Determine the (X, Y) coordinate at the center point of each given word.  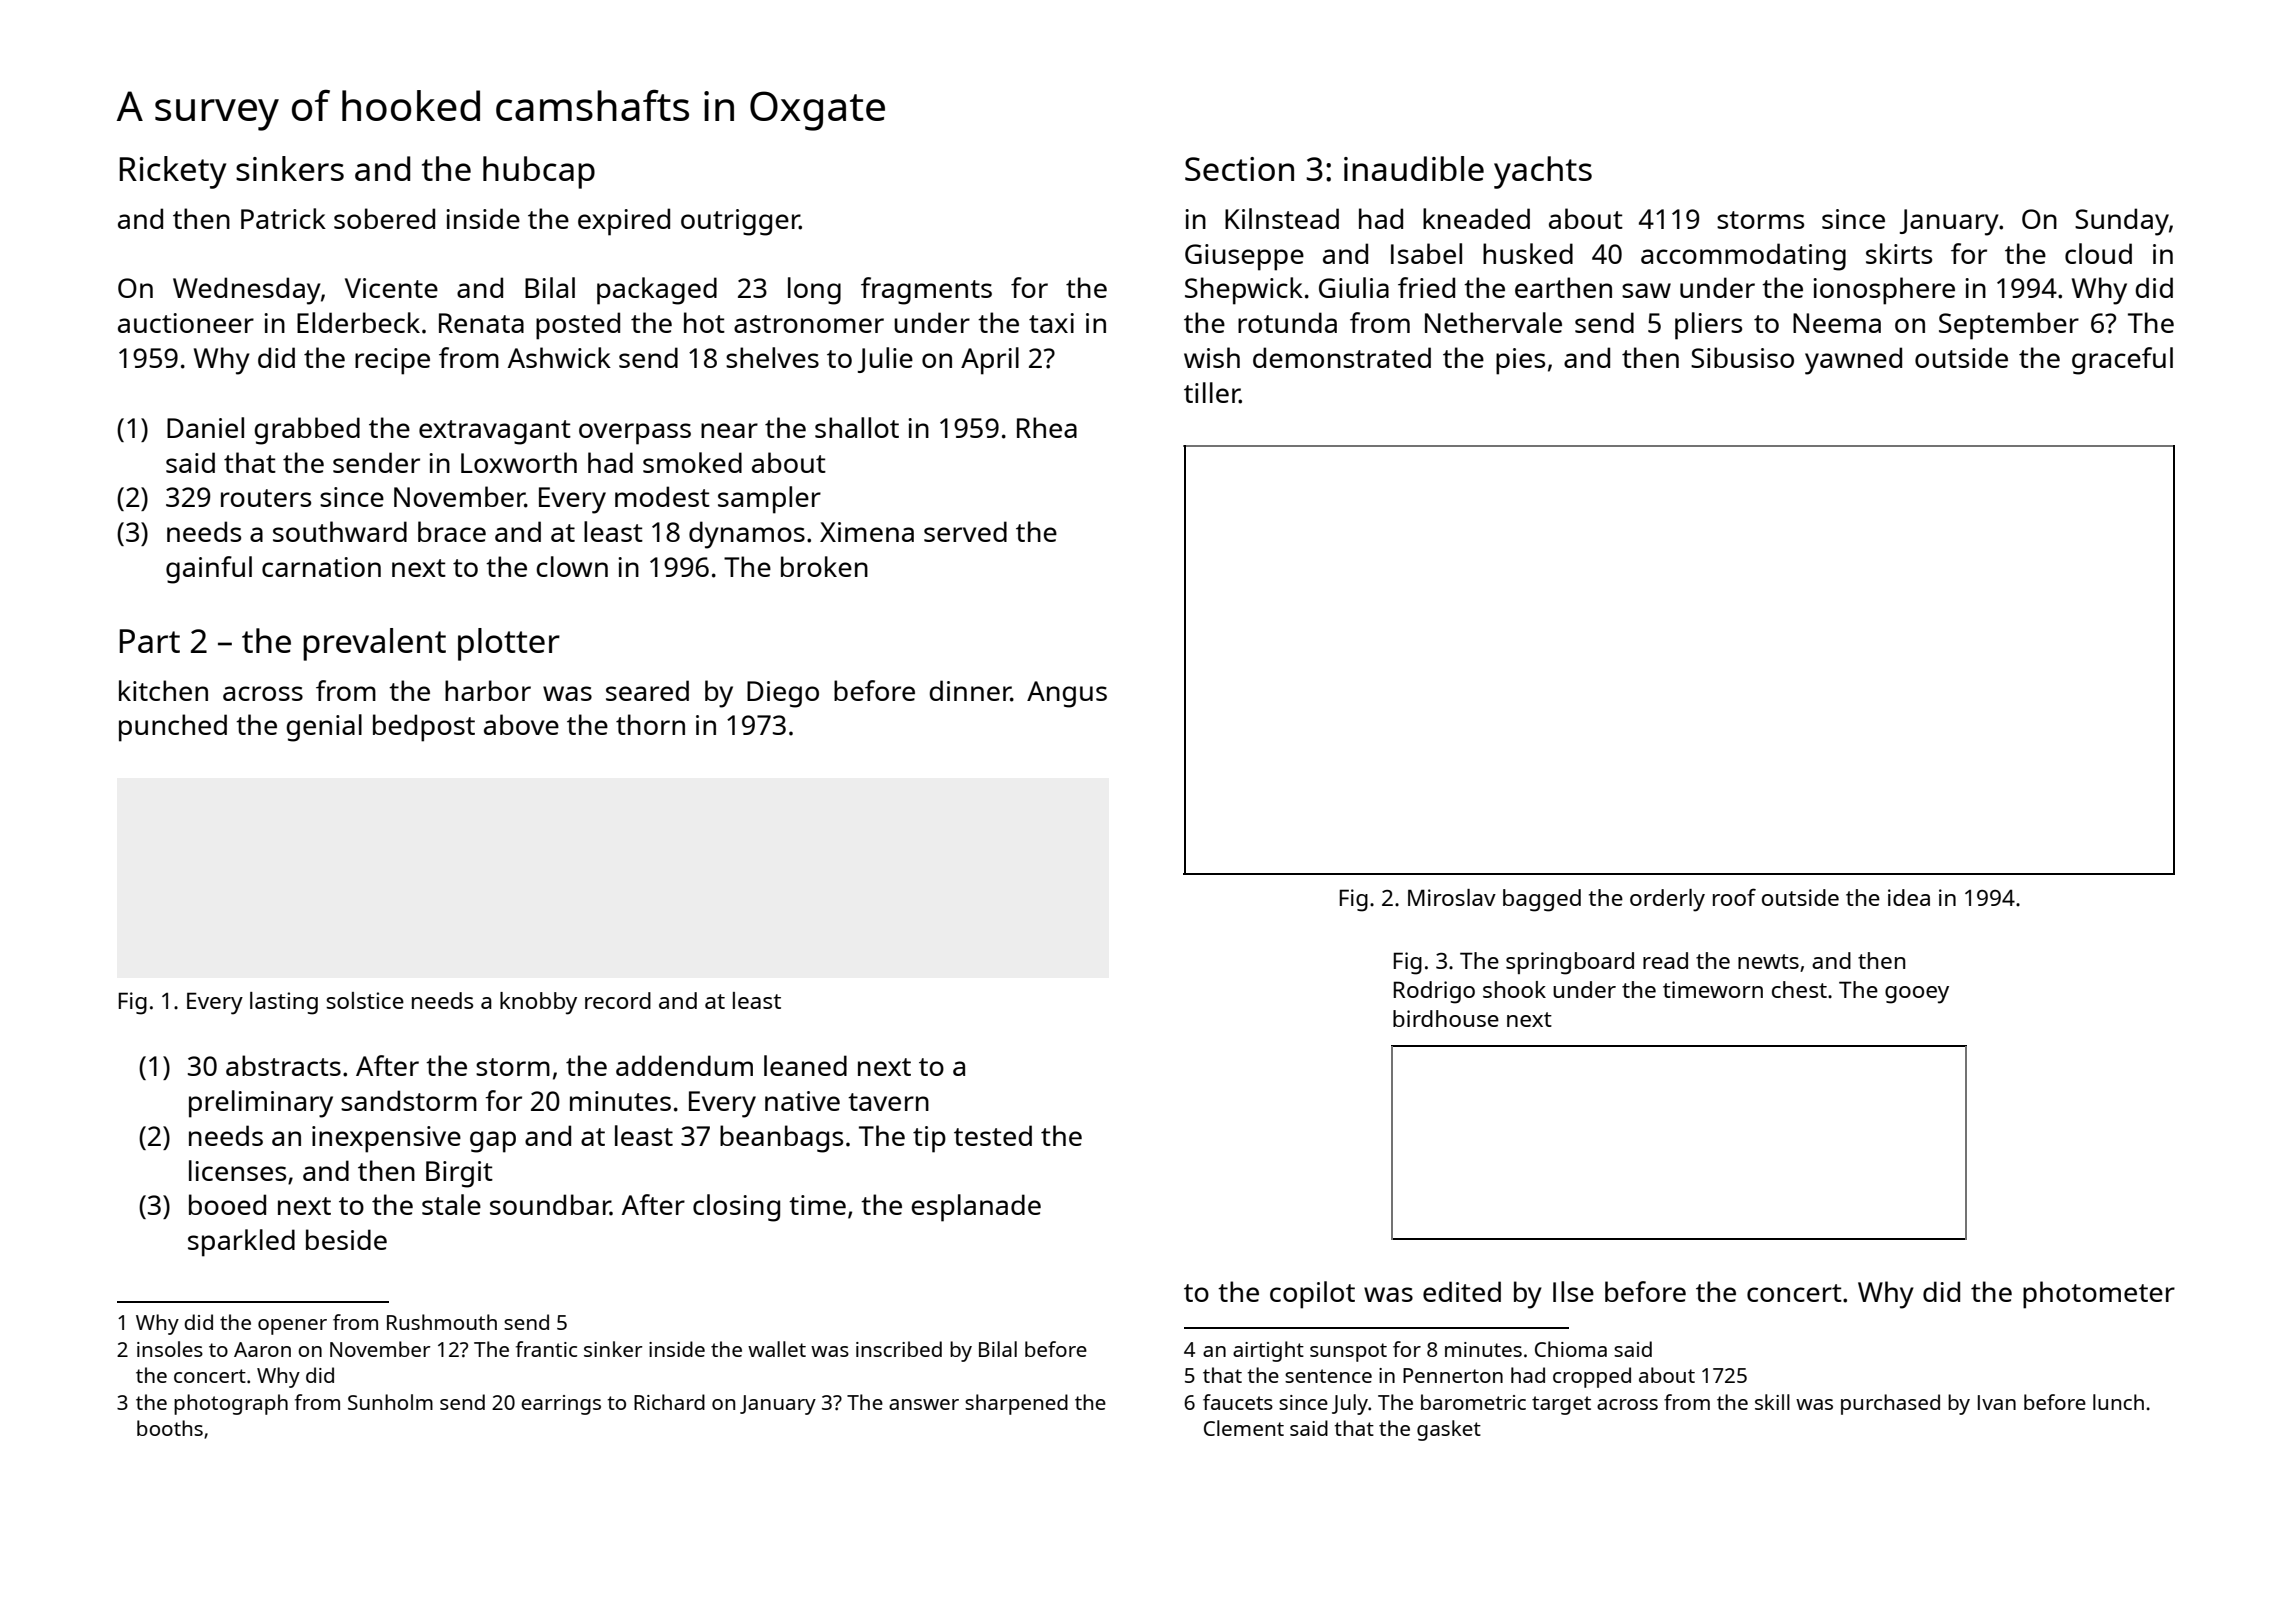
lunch (2118, 1402)
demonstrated (1342, 357)
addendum (684, 1065)
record (618, 1000)
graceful (2122, 361)
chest (1799, 989)
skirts (1899, 253)
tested (993, 1135)
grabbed (307, 431)
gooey (1917, 995)
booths (170, 1428)
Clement (1244, 1428)
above (521, 724)
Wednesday (247, 291)
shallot (857, 427)
